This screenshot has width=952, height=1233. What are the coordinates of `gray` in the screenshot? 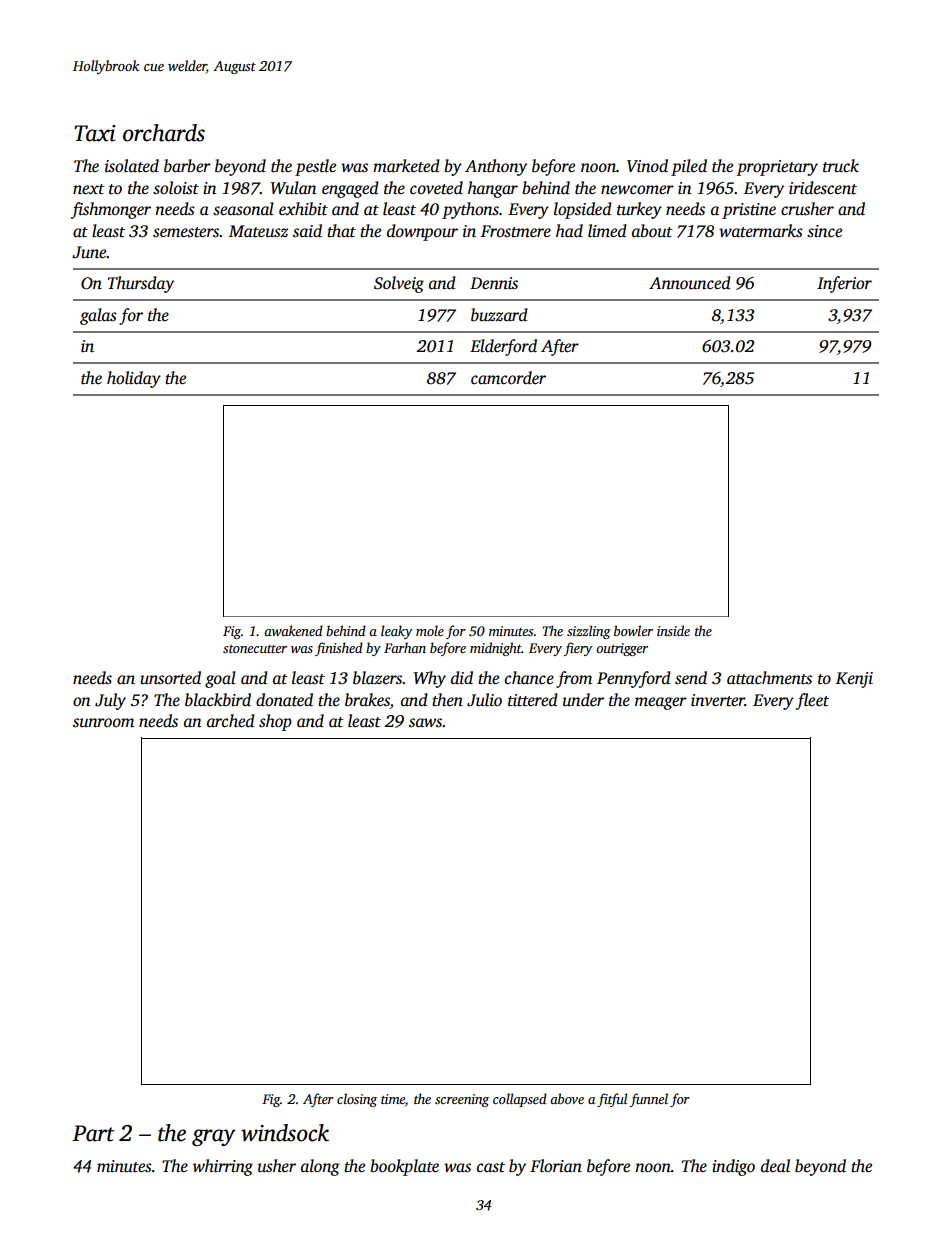 It's located at (214, 1137).
